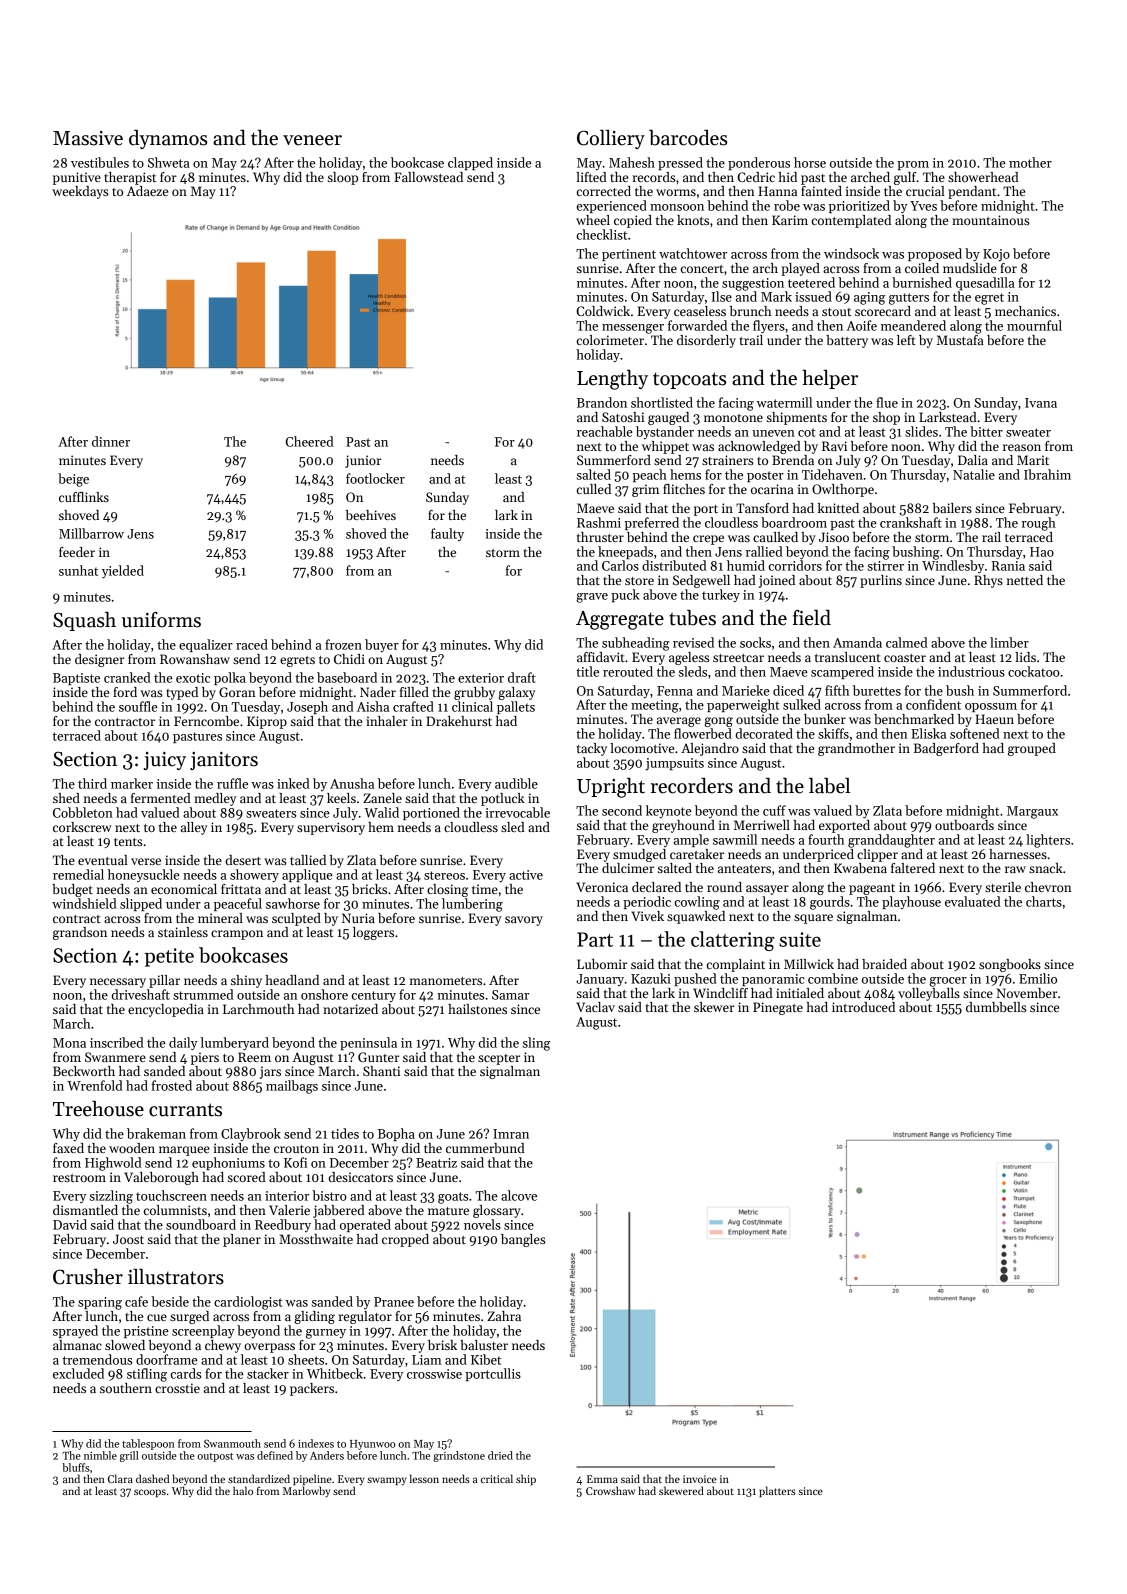 Image resolution: width=1127 pixels, height=1594 pixels. Describe the element at coordinates (601, 657) in the document. I see `affidavit` at that location.
